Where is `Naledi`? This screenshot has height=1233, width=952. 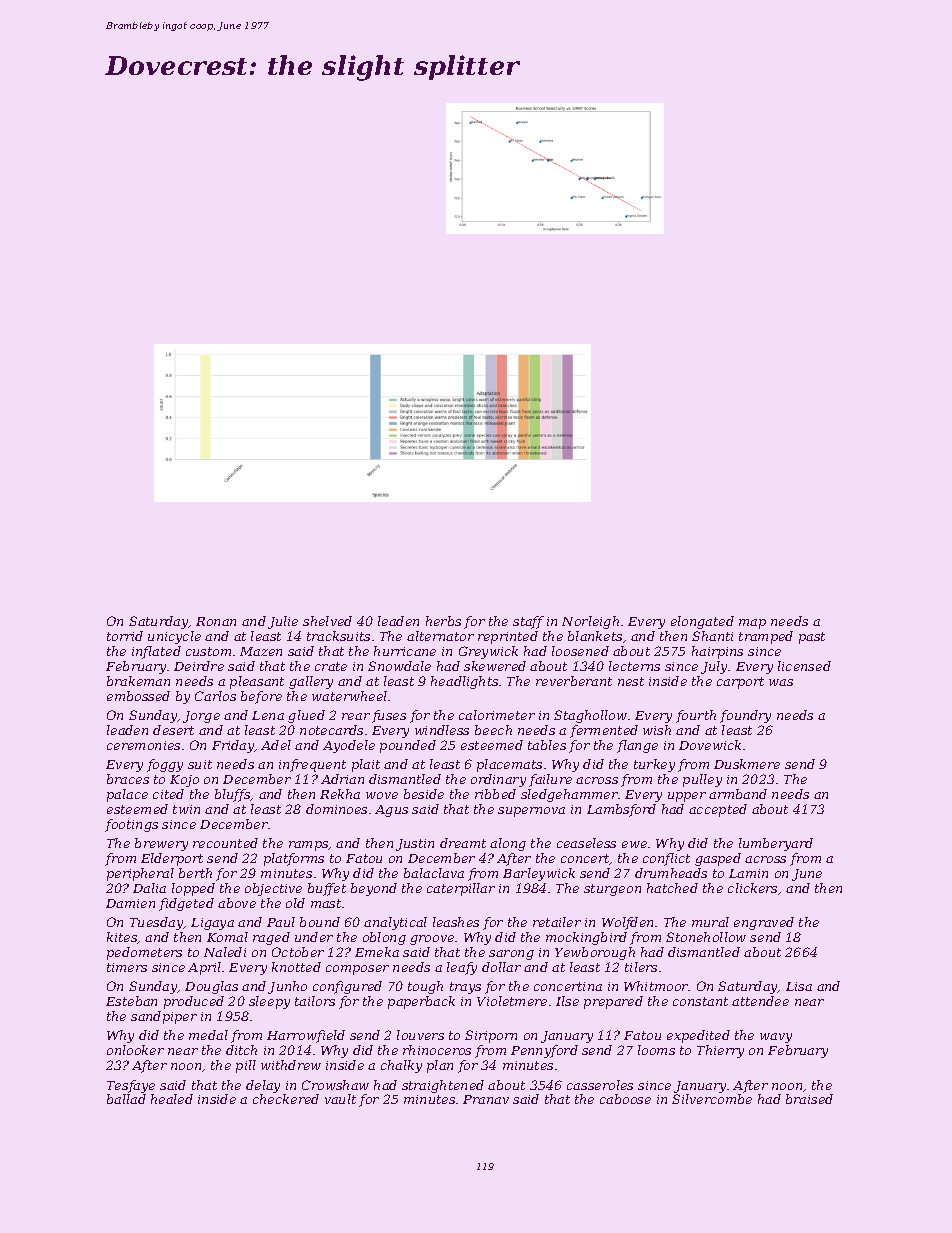 Naledi is located at coordinates (225, 952).
